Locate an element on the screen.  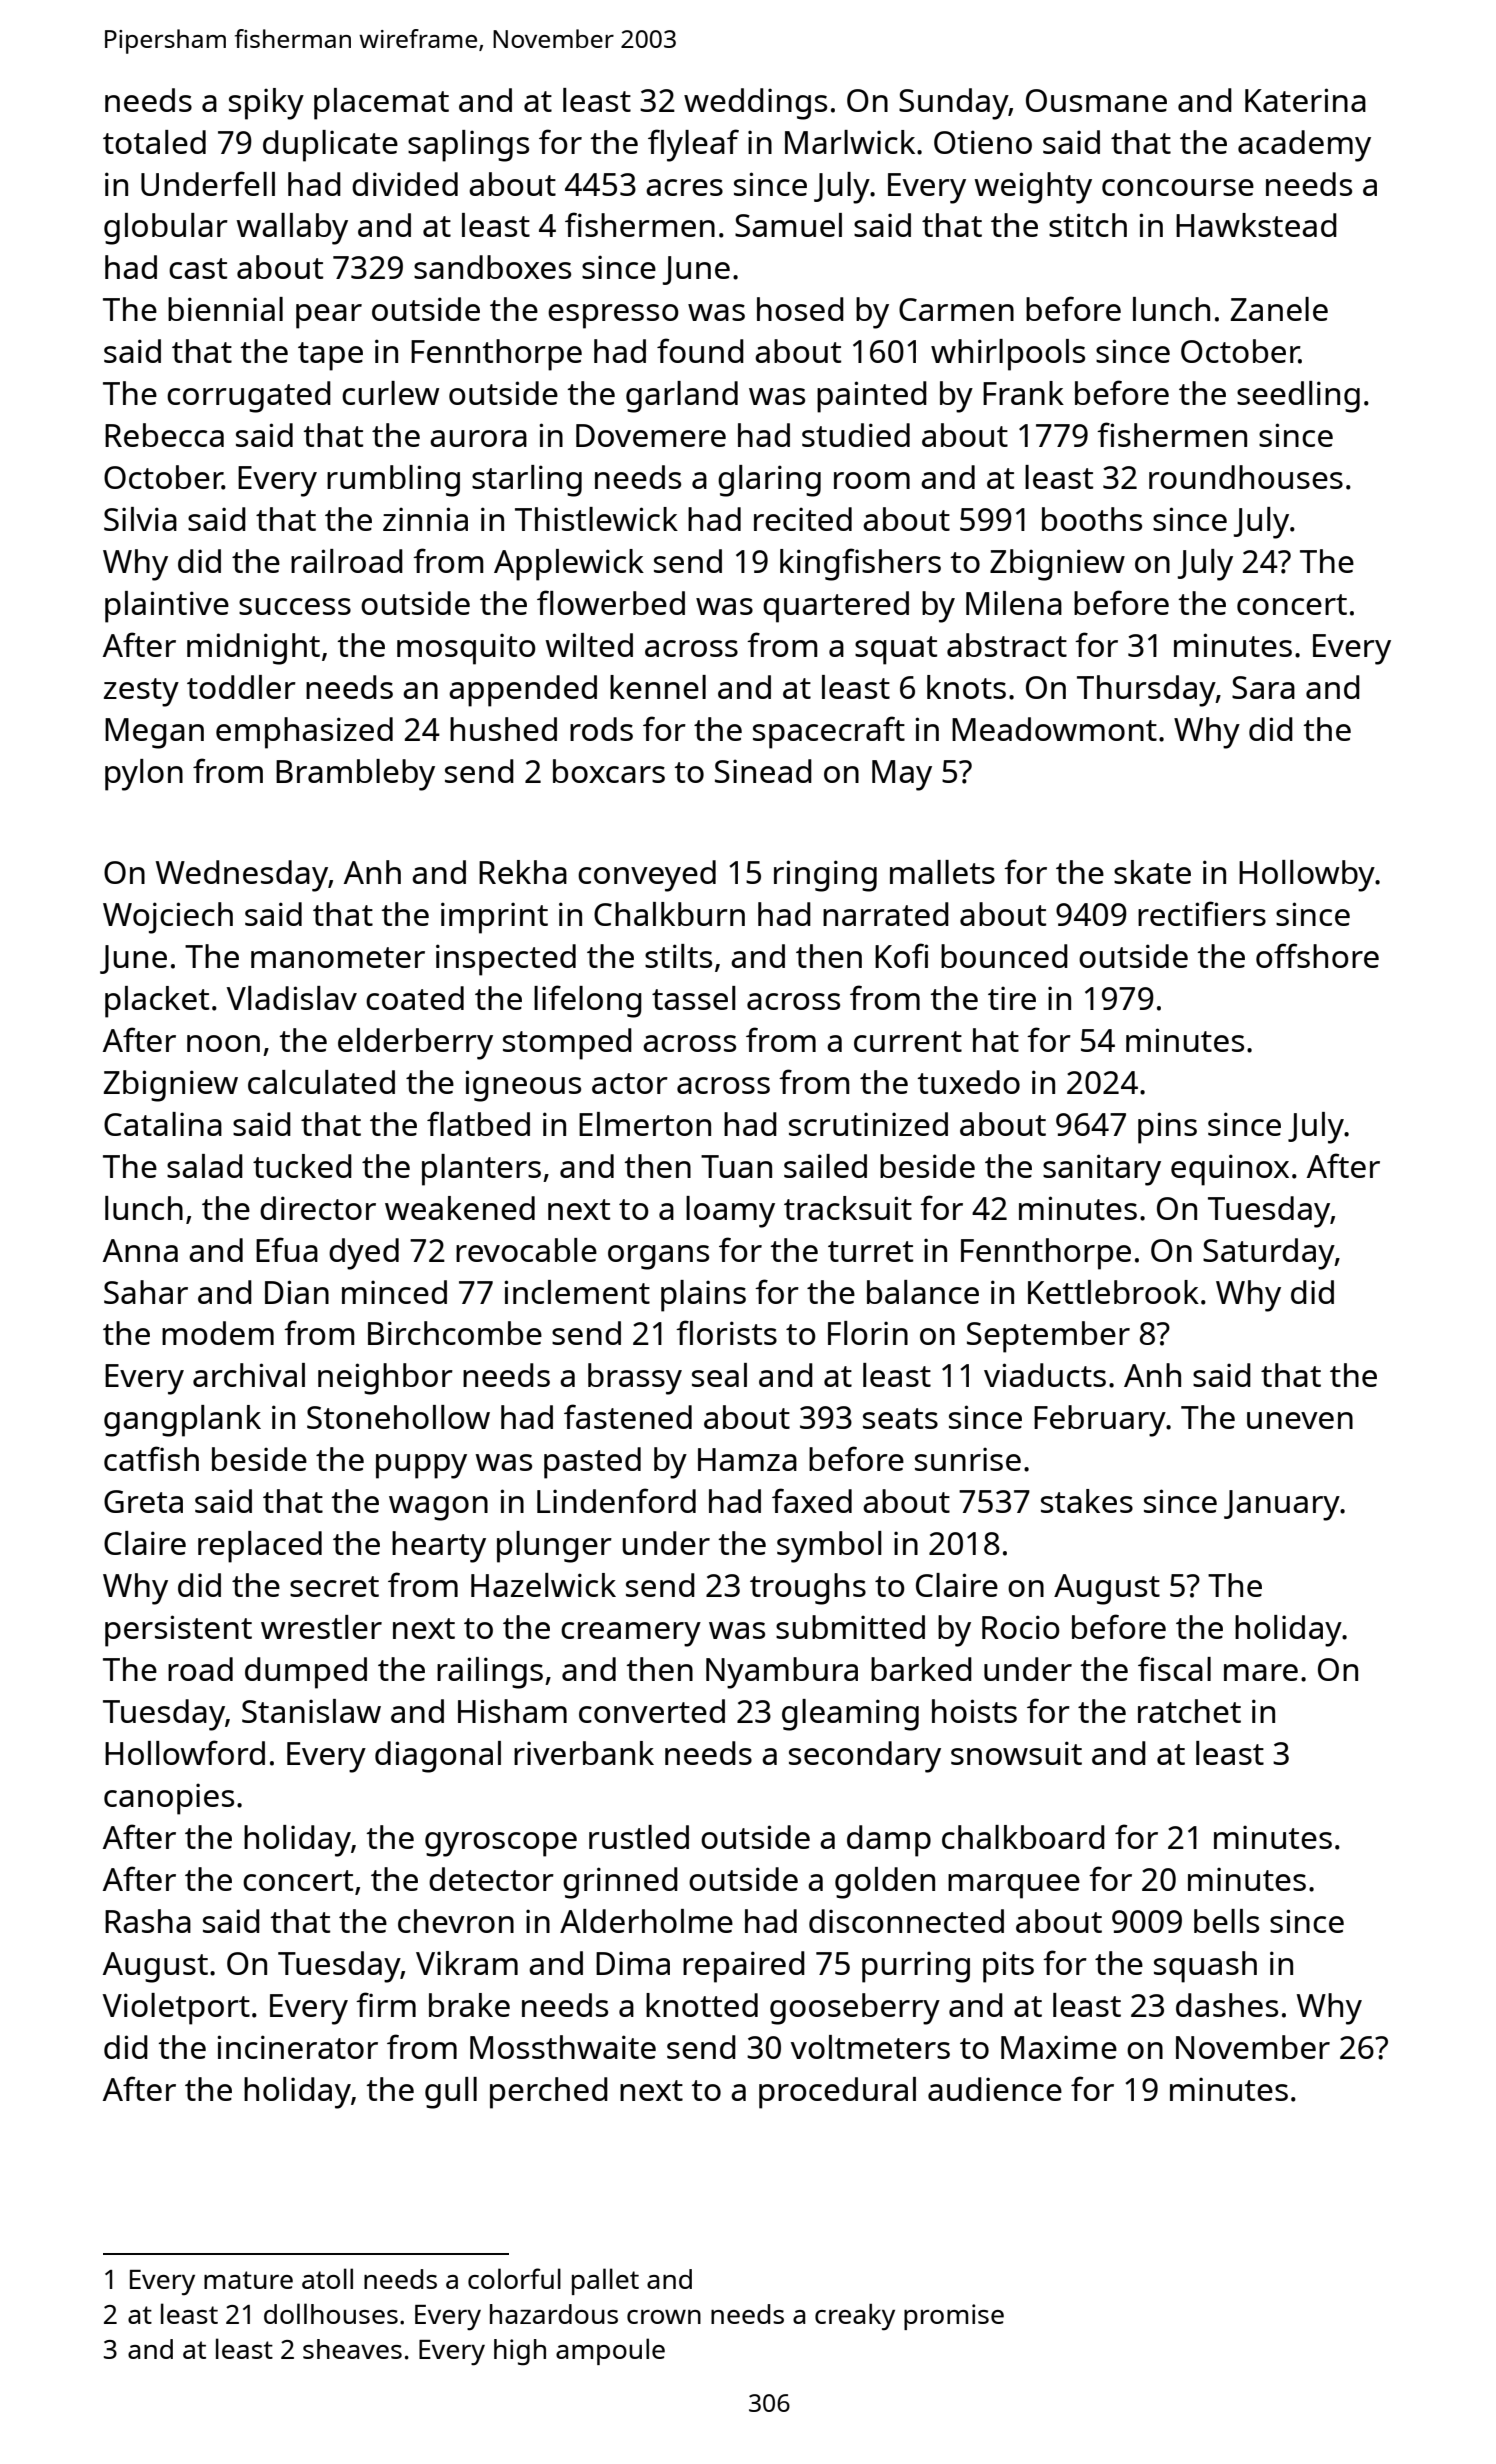
Alderholme is located at coordinates (646, 1921).
